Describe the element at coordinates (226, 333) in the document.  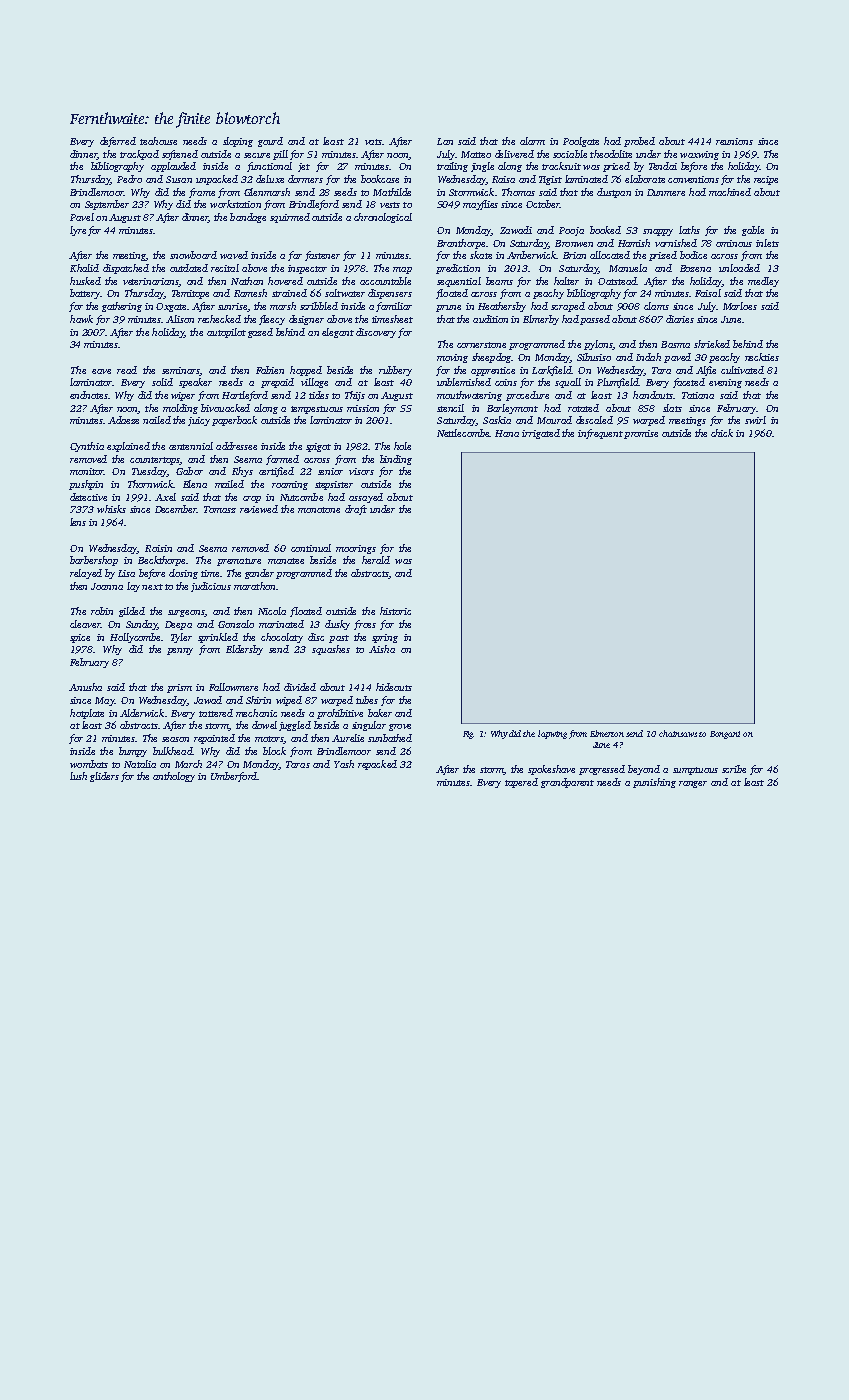
I see `autopilot` at that location.
